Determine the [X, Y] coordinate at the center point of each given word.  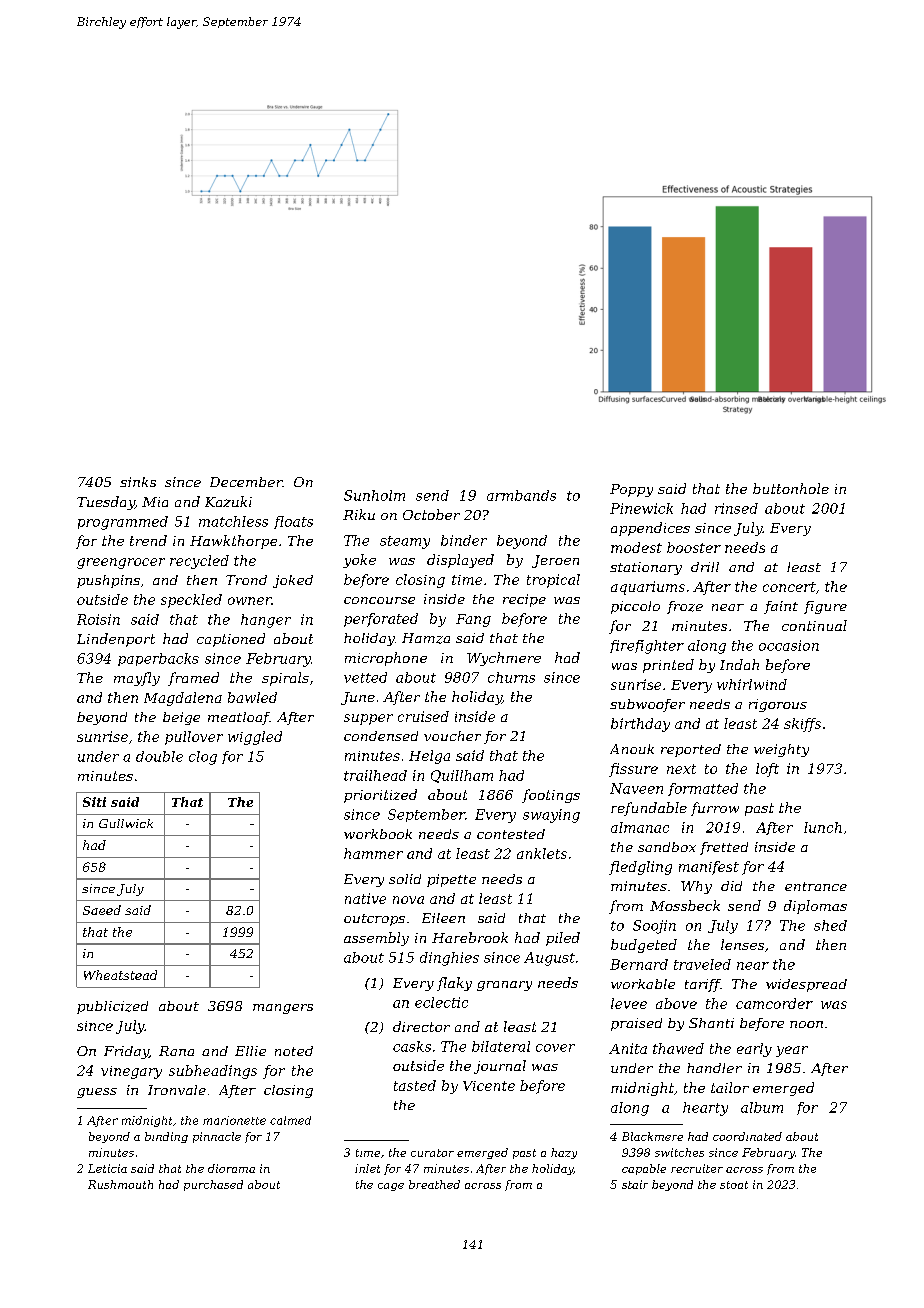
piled [563, 939]
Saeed [102, 910]
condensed [381, 736]
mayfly [137, 679]
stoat [734, 1185]
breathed [434, 1184]
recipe [524, 600]
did [731, 886]
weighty [781, 750]
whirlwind [752, 684]
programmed [123, 523]
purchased [213, 1185]
